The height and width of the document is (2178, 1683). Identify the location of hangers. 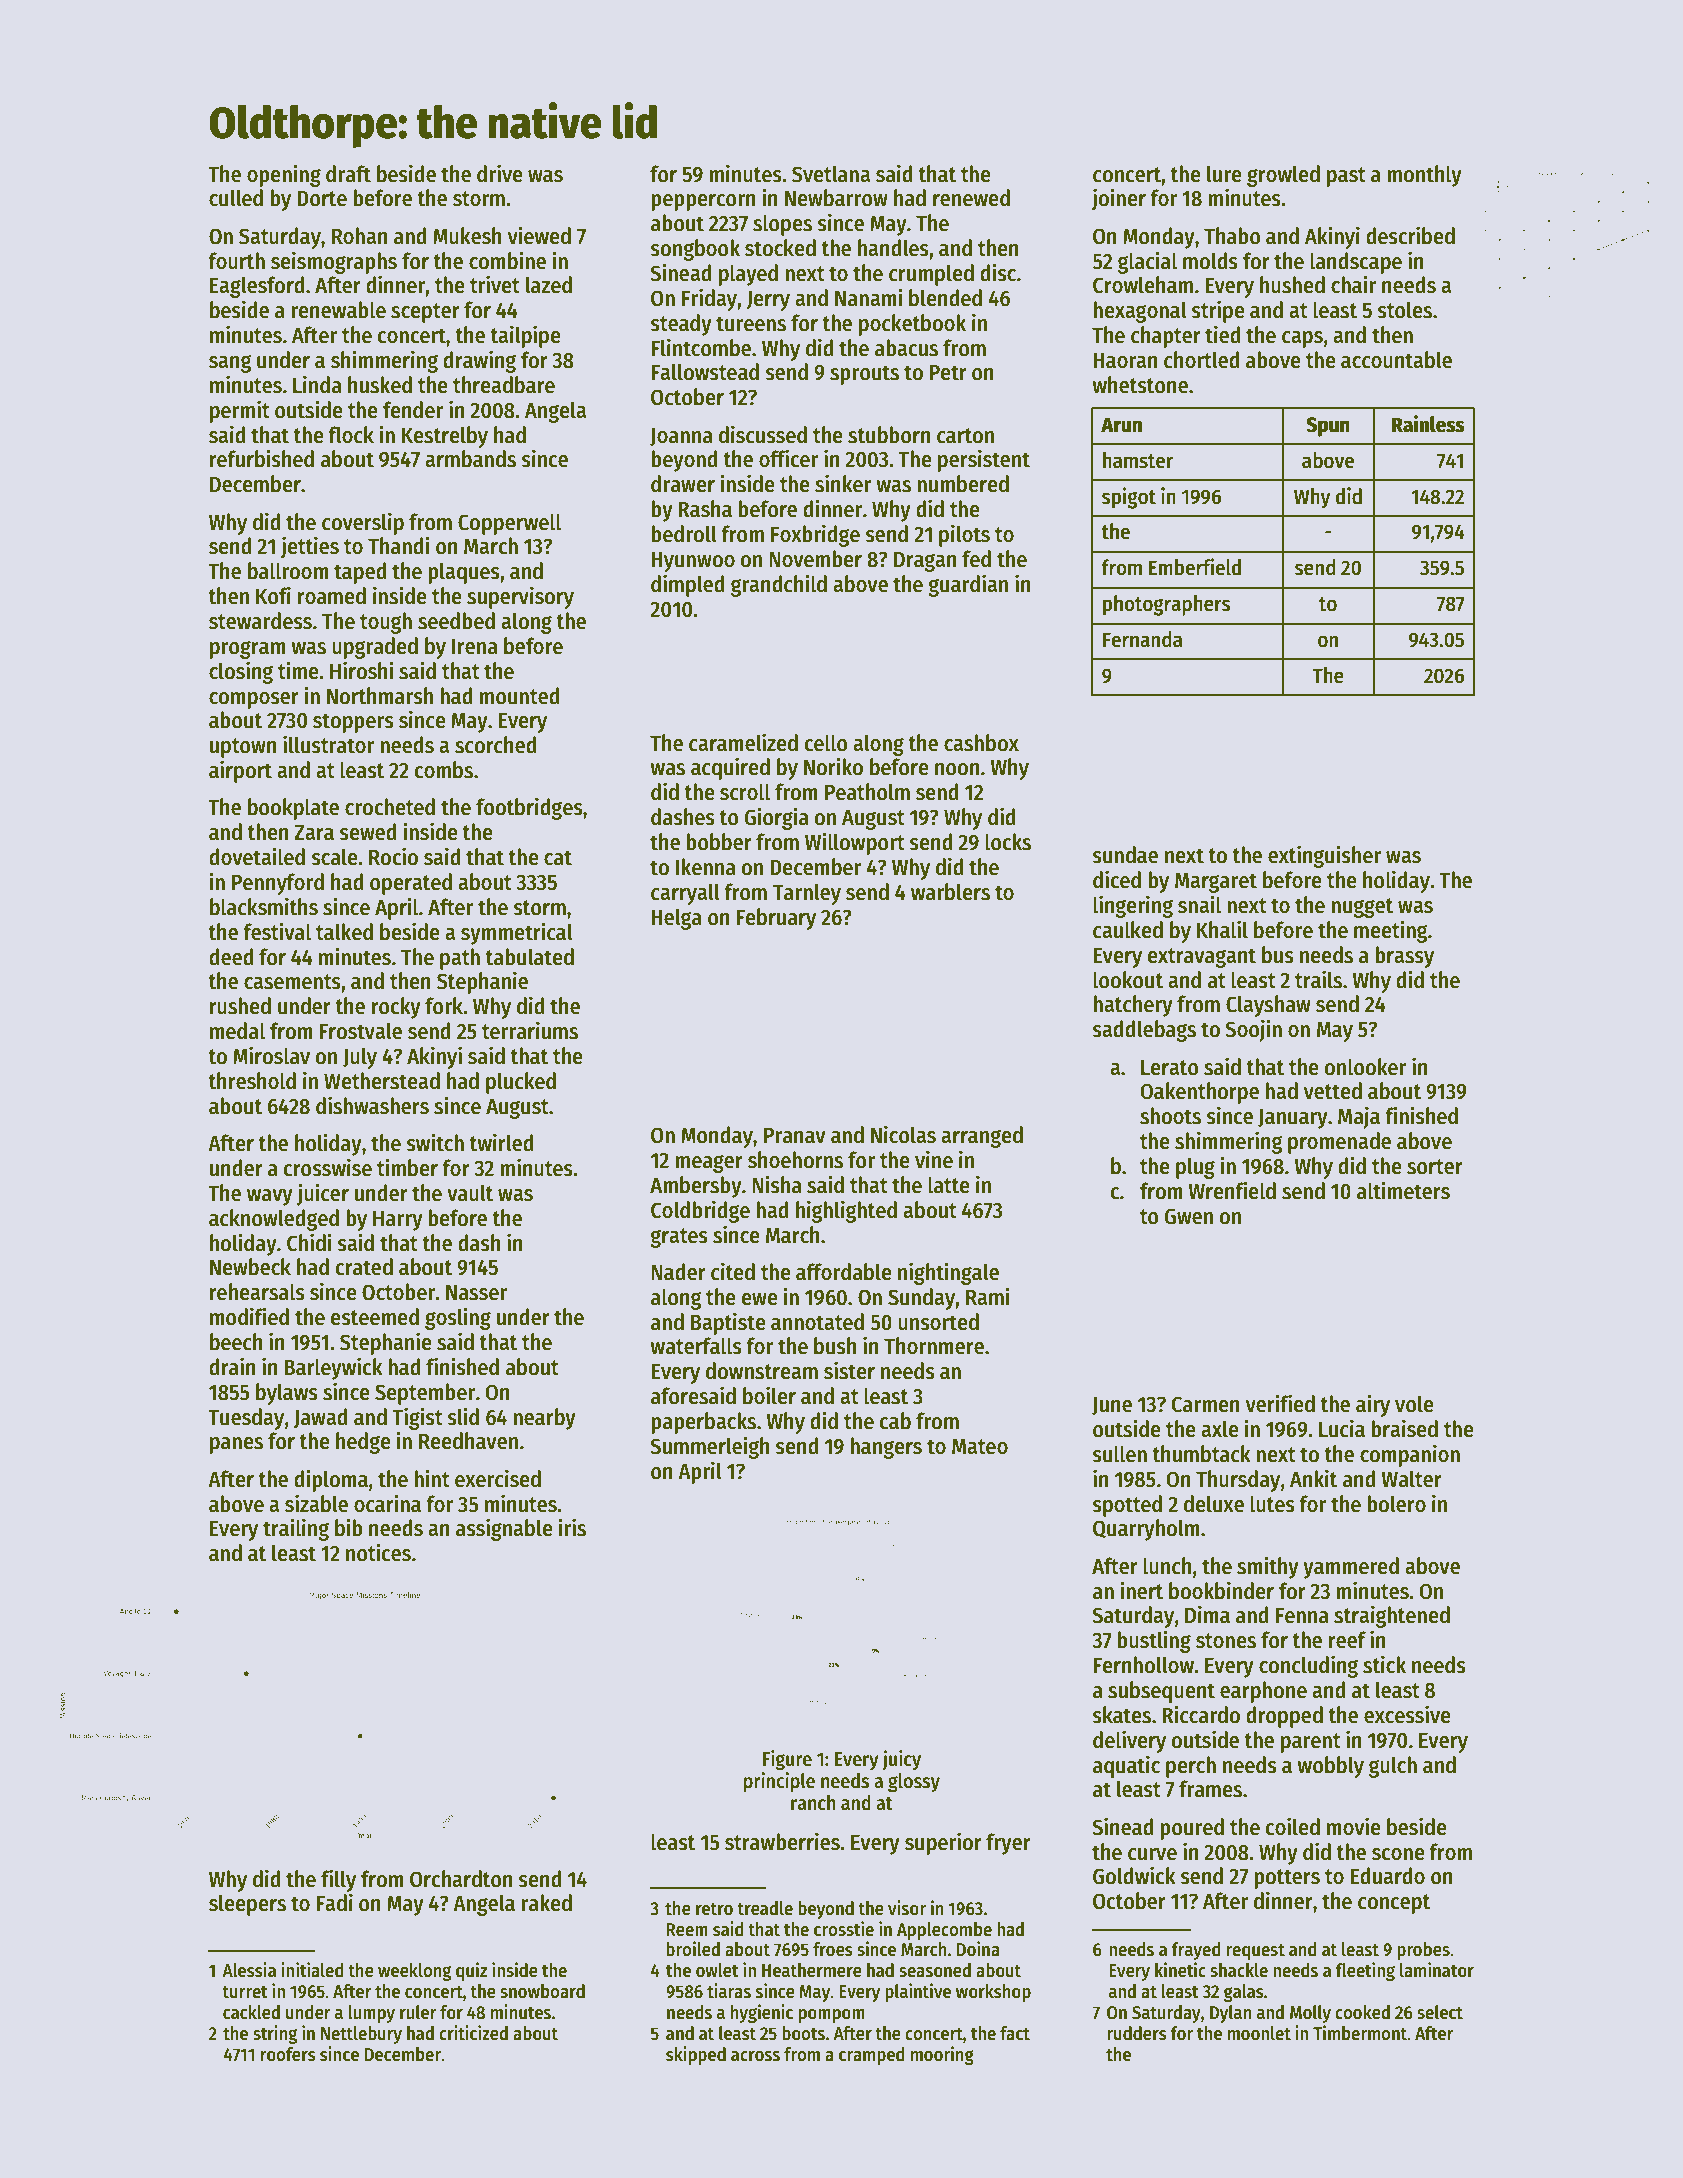
(886, 1448).
